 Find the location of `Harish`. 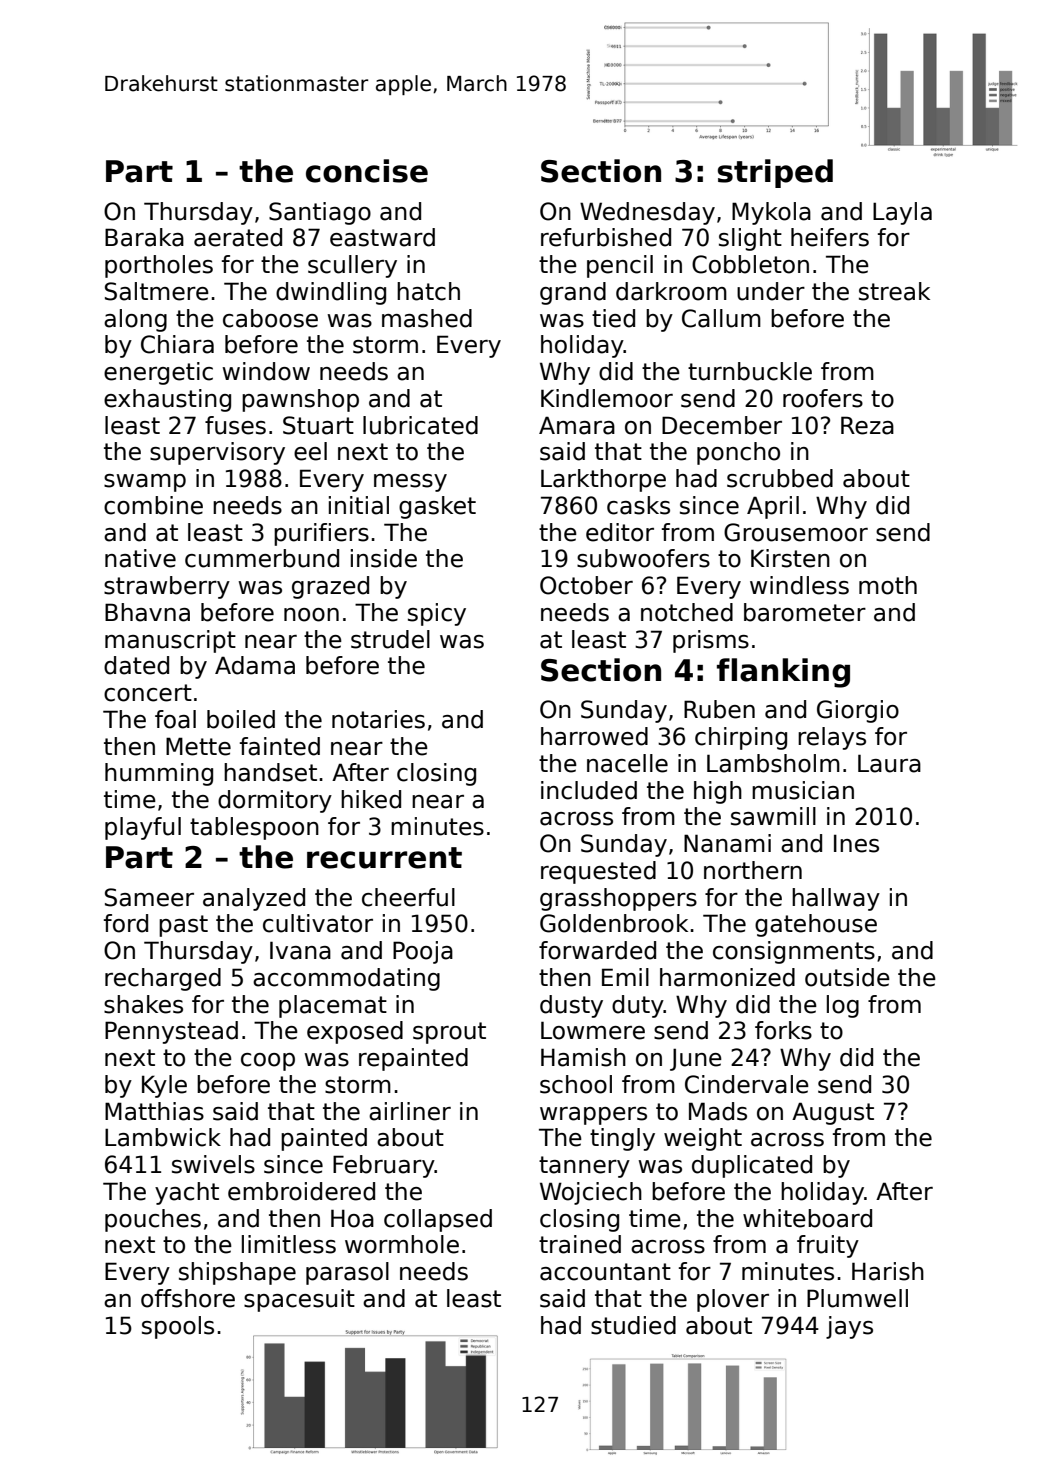

Harish is located at coordinates (888, 1271).
